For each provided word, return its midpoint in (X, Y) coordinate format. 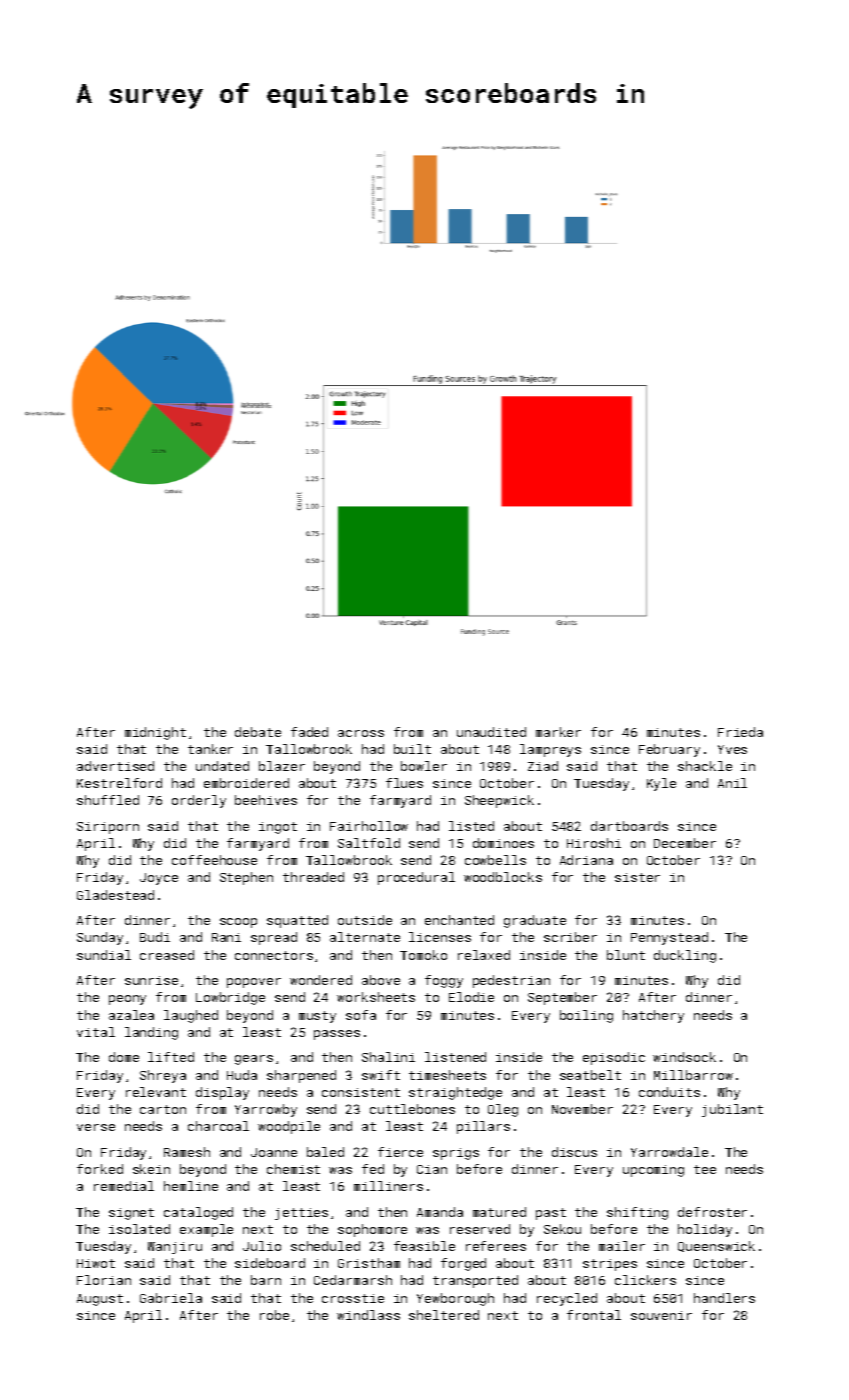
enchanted (459, 920)
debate (258, 732)
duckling (685, 956)
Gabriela (171, 1298)
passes (337, 1035)
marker (558, 732)
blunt (626, 955)
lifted (171, 1057)
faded (309, 732)
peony (127, 1000)
